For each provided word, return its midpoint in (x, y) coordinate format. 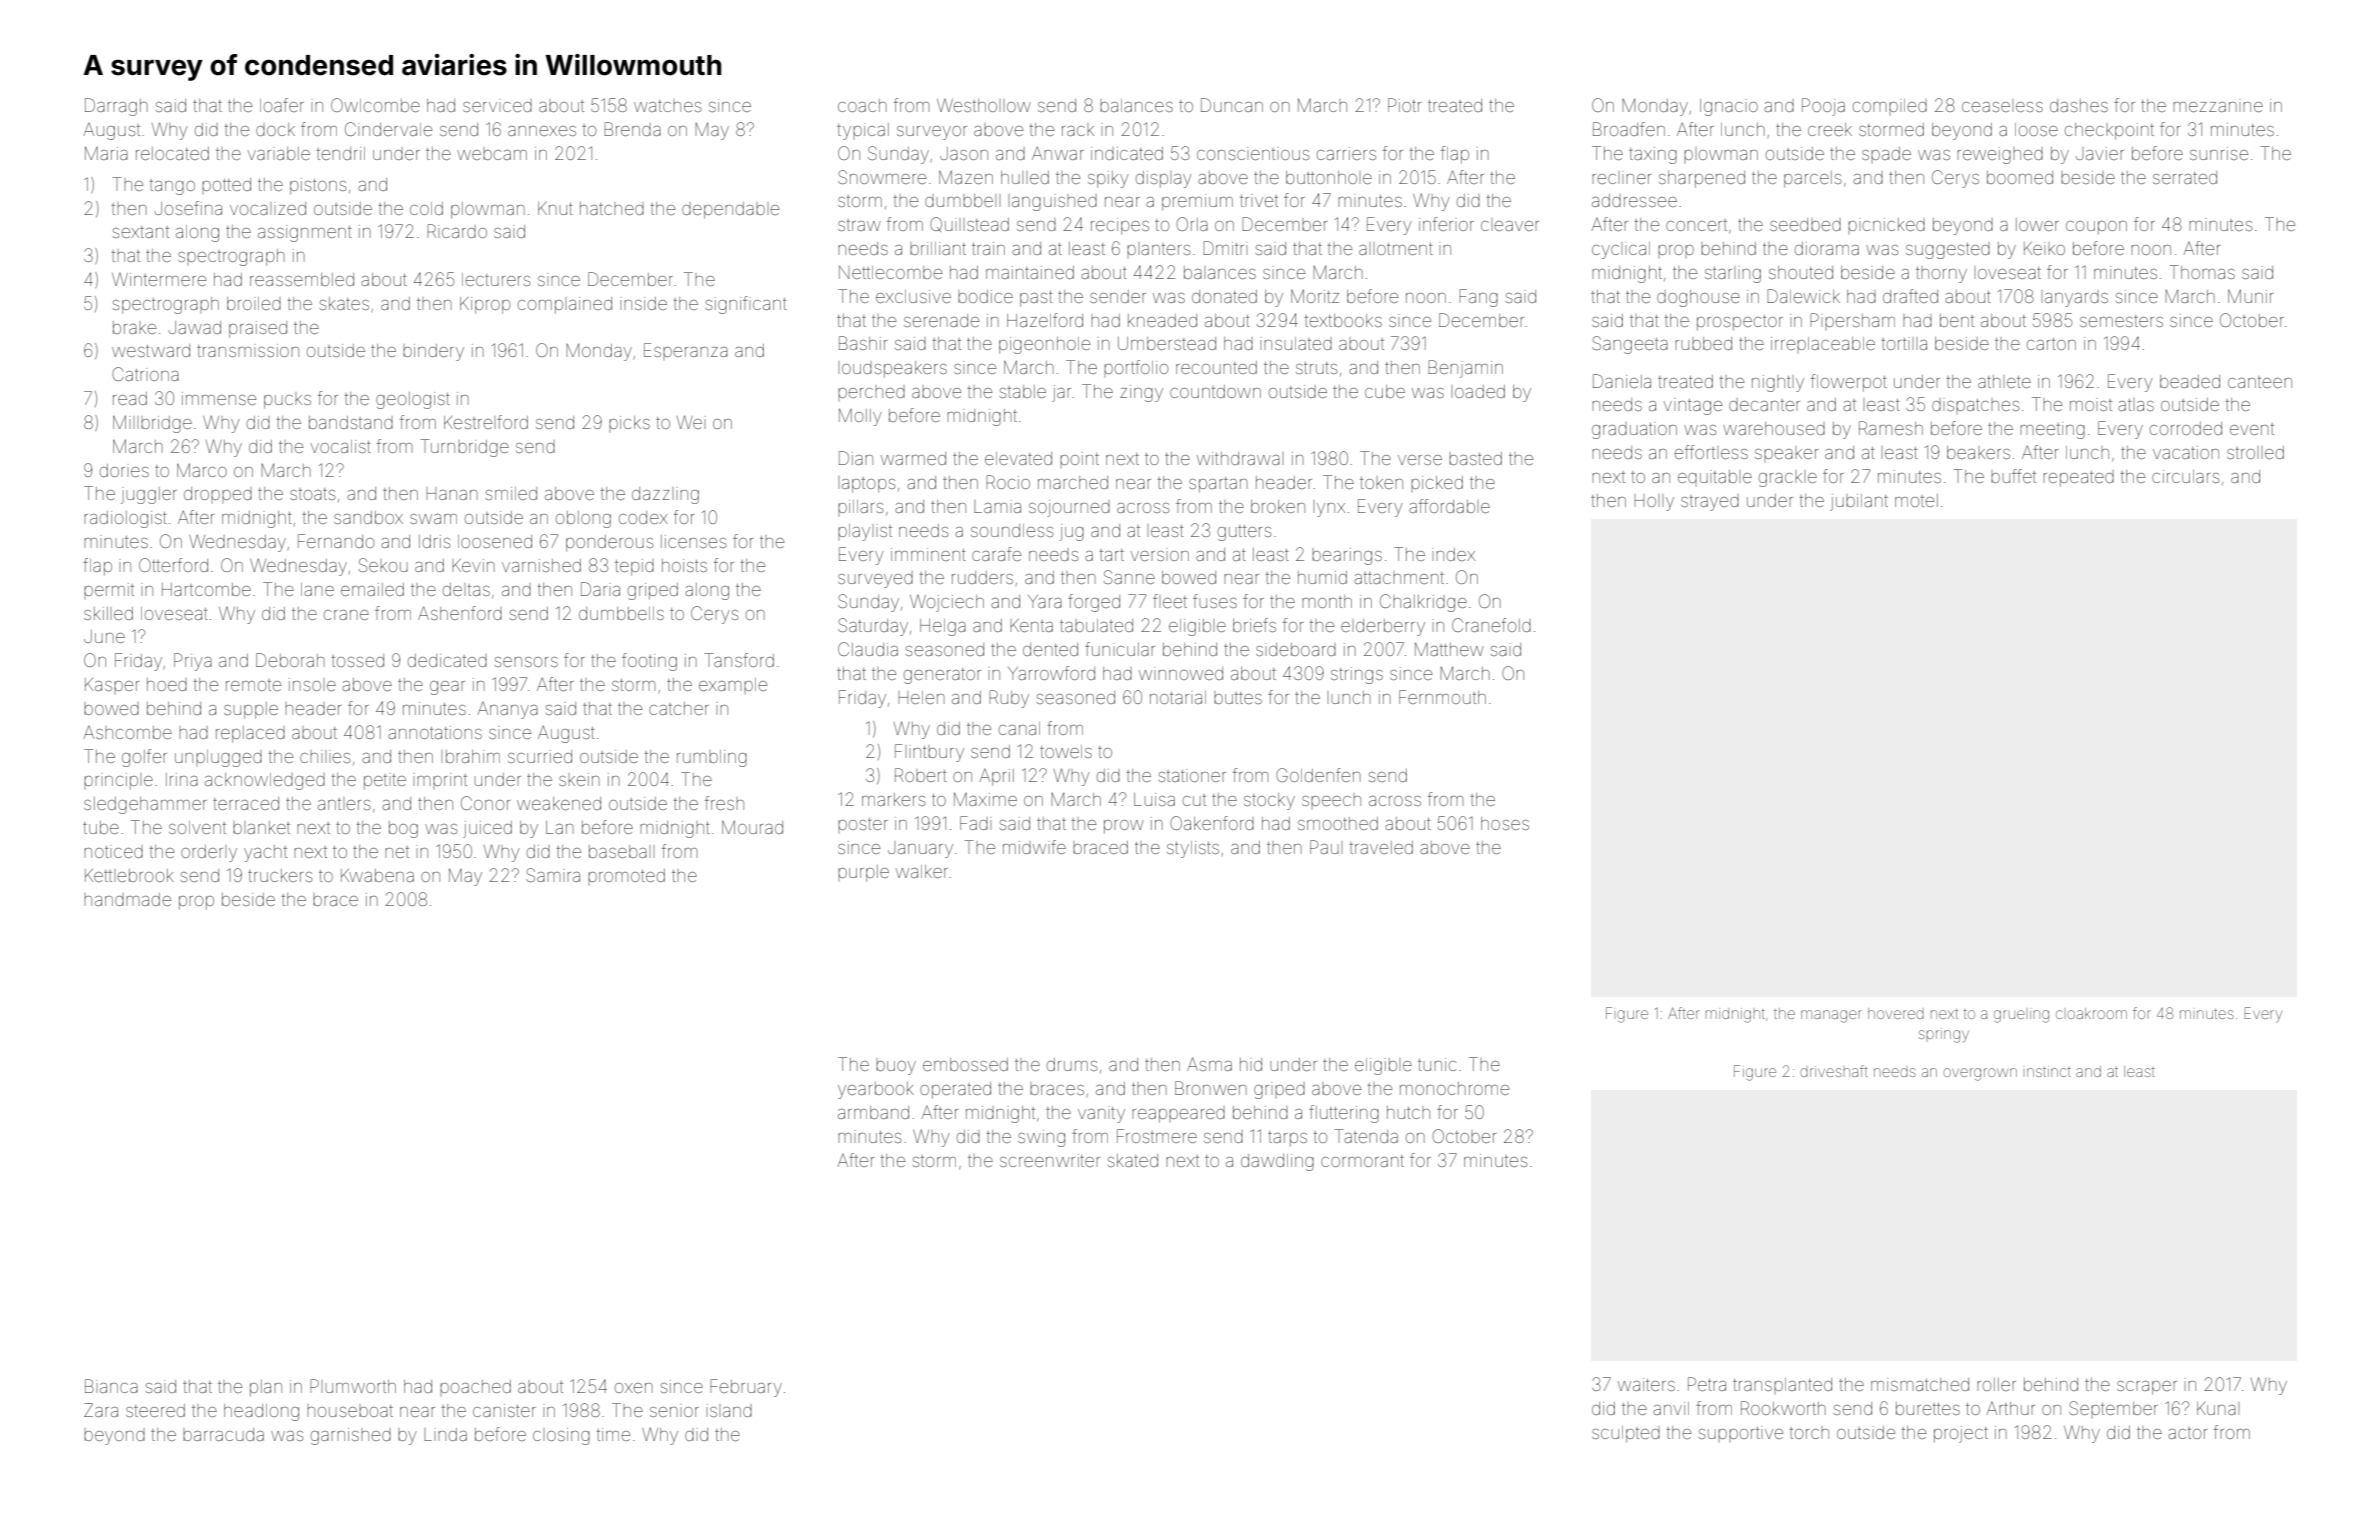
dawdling (1277, 1162)
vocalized (268, 208)
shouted (1801, 272)
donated (1224, 296)
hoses (1505, 823)
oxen (634, 1388)
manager (1831, 1016)
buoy (896, 1068)
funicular (1120, 649)
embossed (965, 1064)
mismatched (1920, 1384)
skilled (108, 613)
